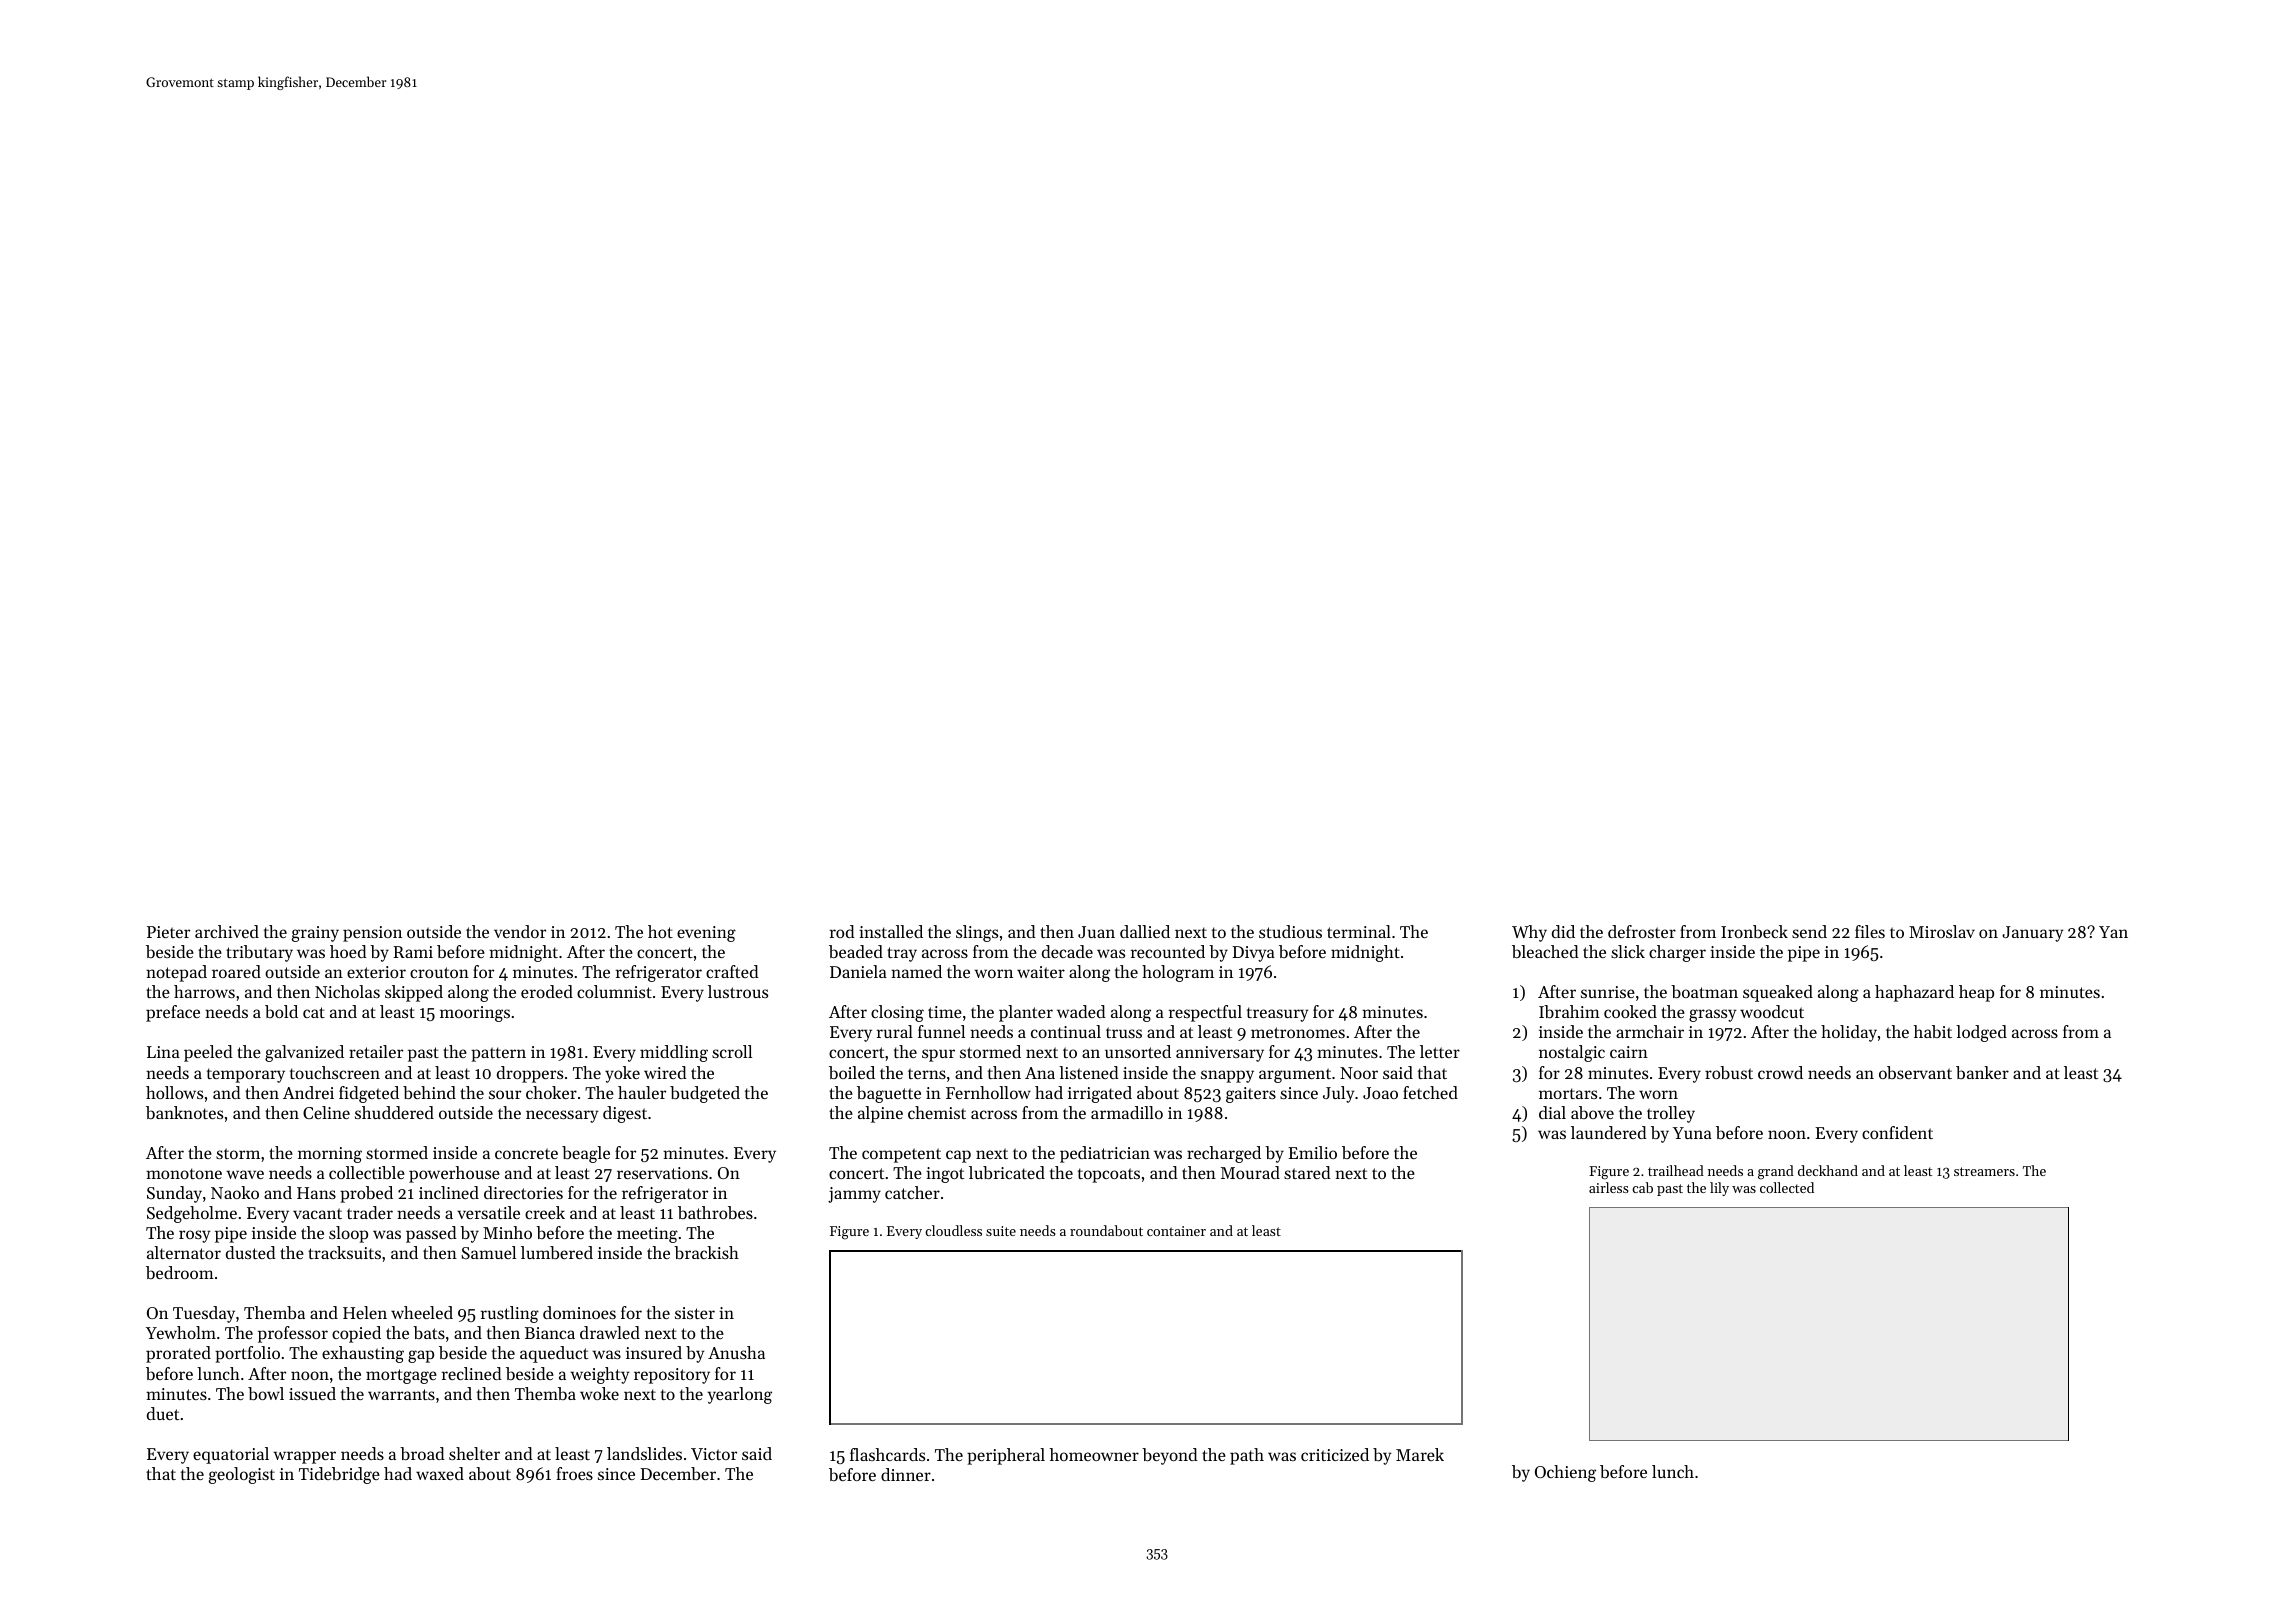 Image resolution: width=2292 pixels, height=1620 pixels. I want to click on evening, so click(706, 934).
